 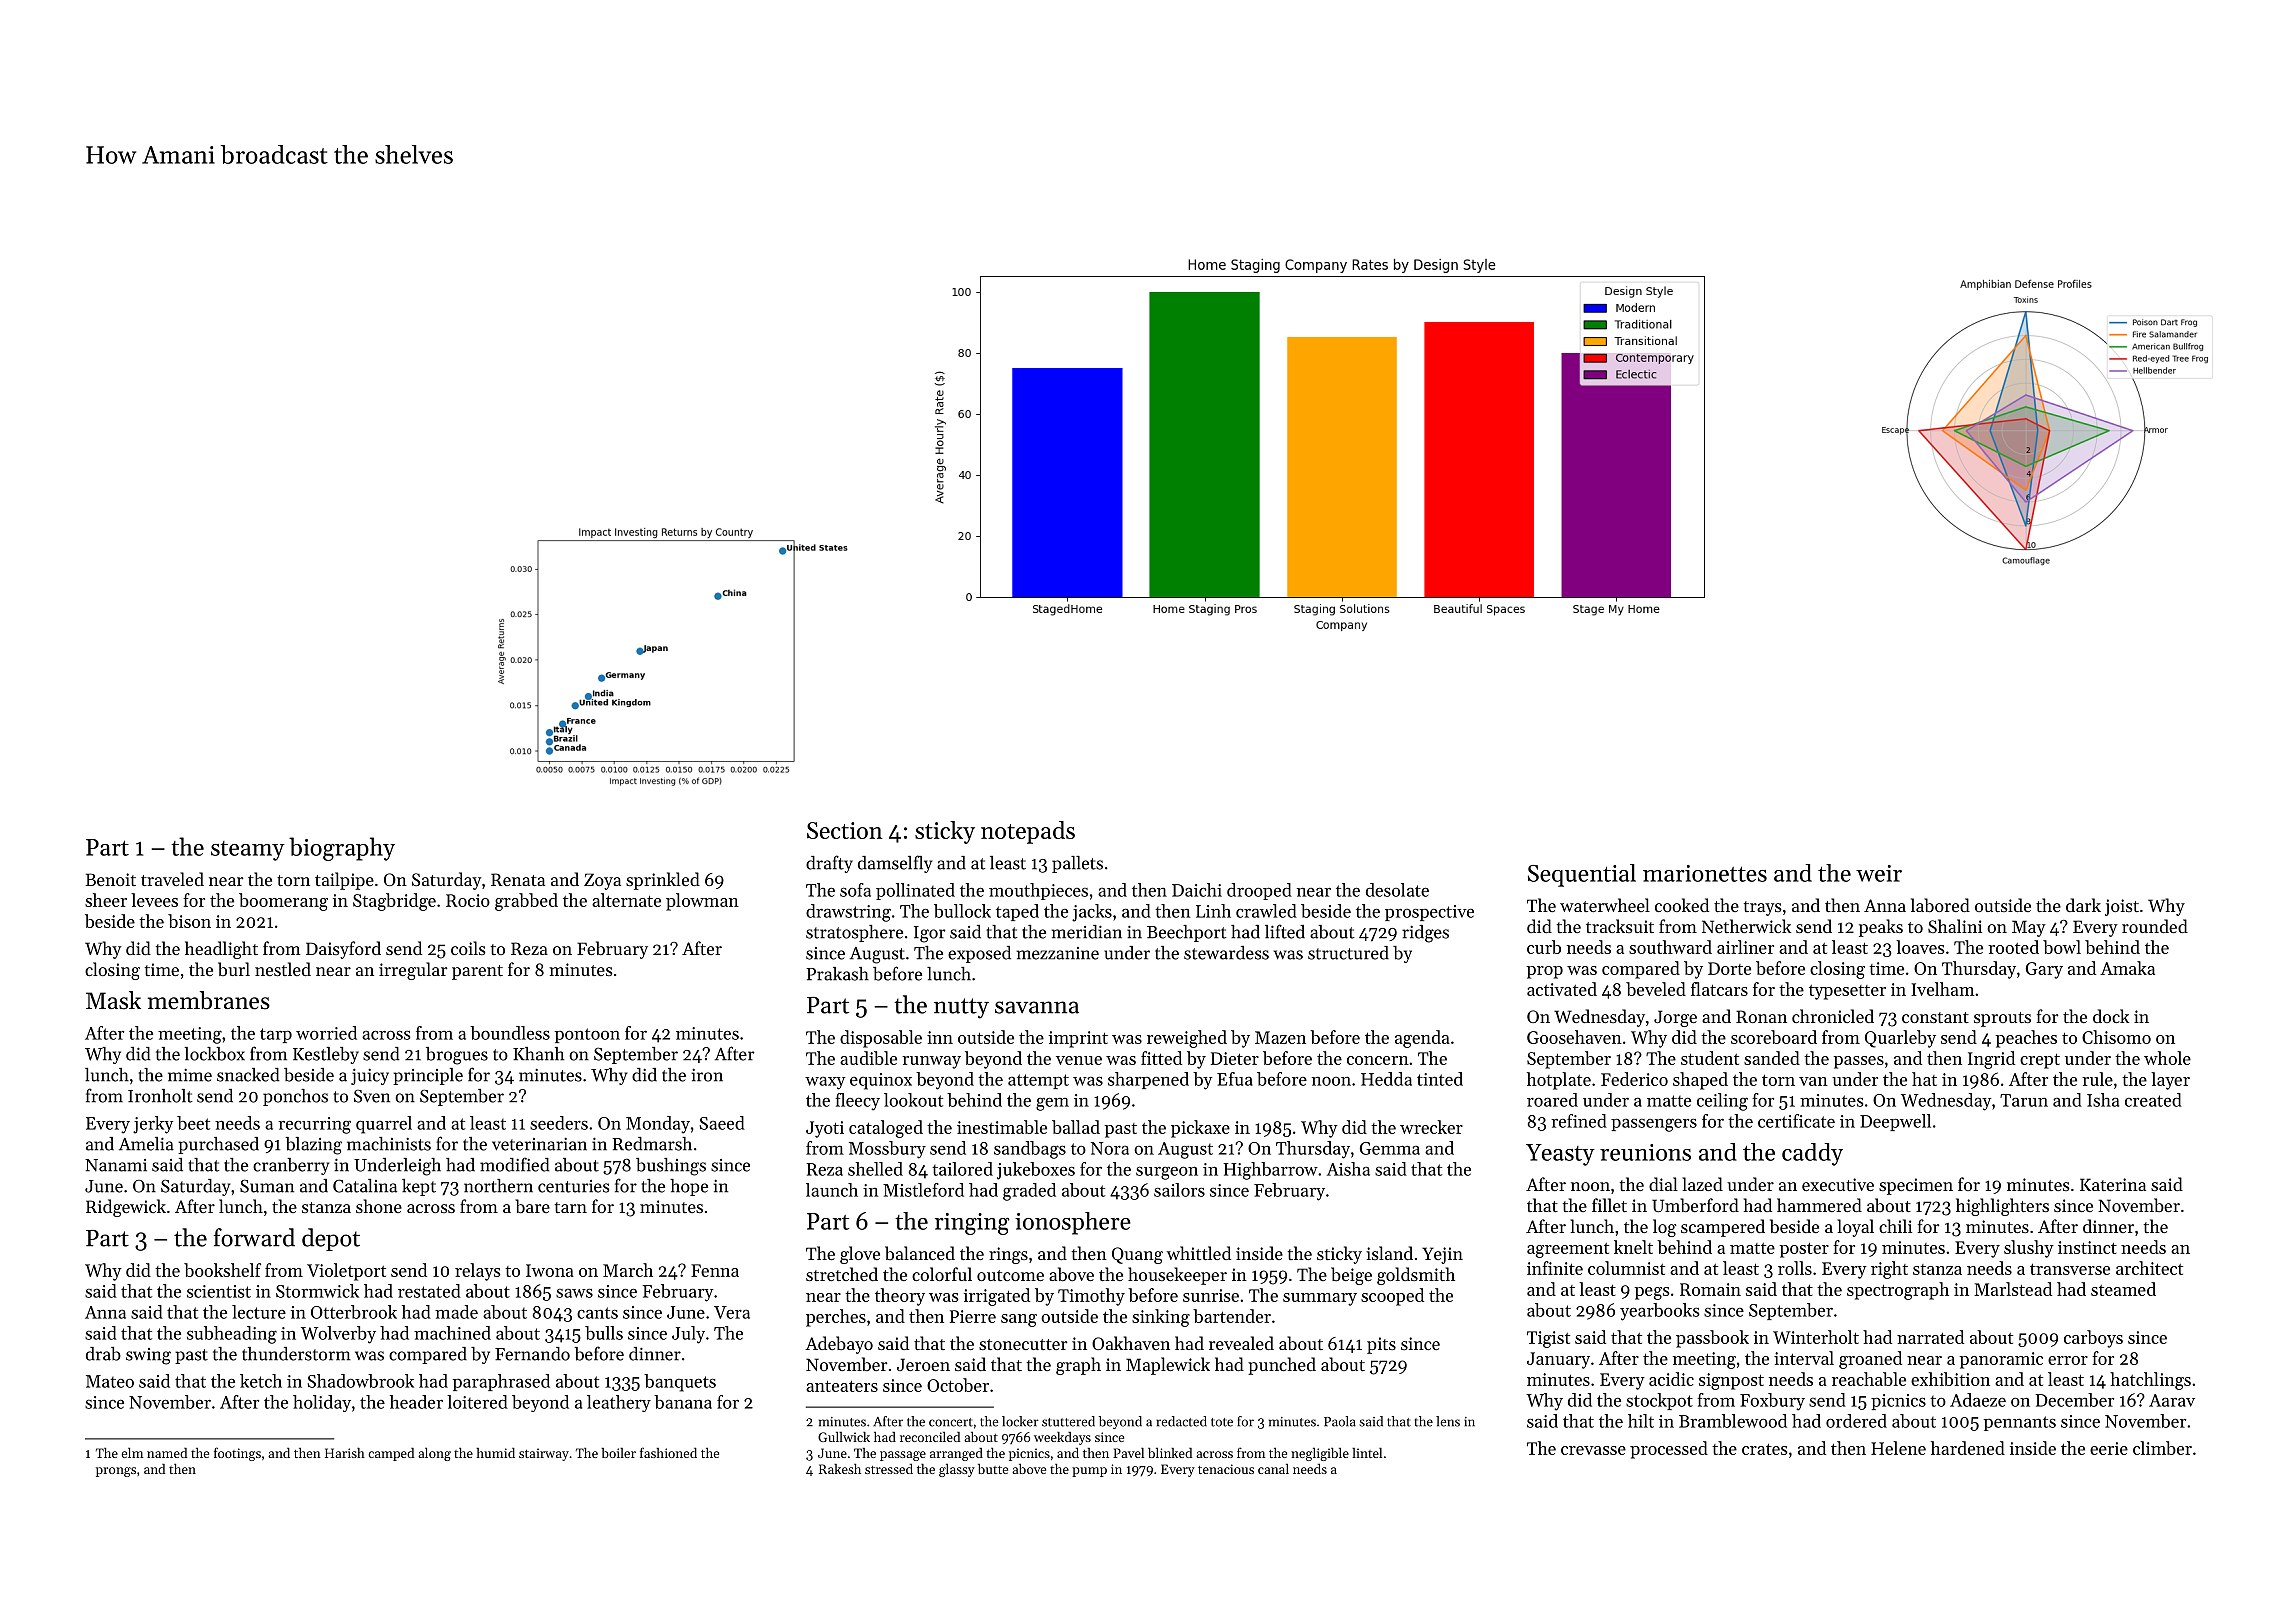 What do you see at coordinates (842, 1274) in the page?
I see `stretched` at bounding box center [842, 1274].
